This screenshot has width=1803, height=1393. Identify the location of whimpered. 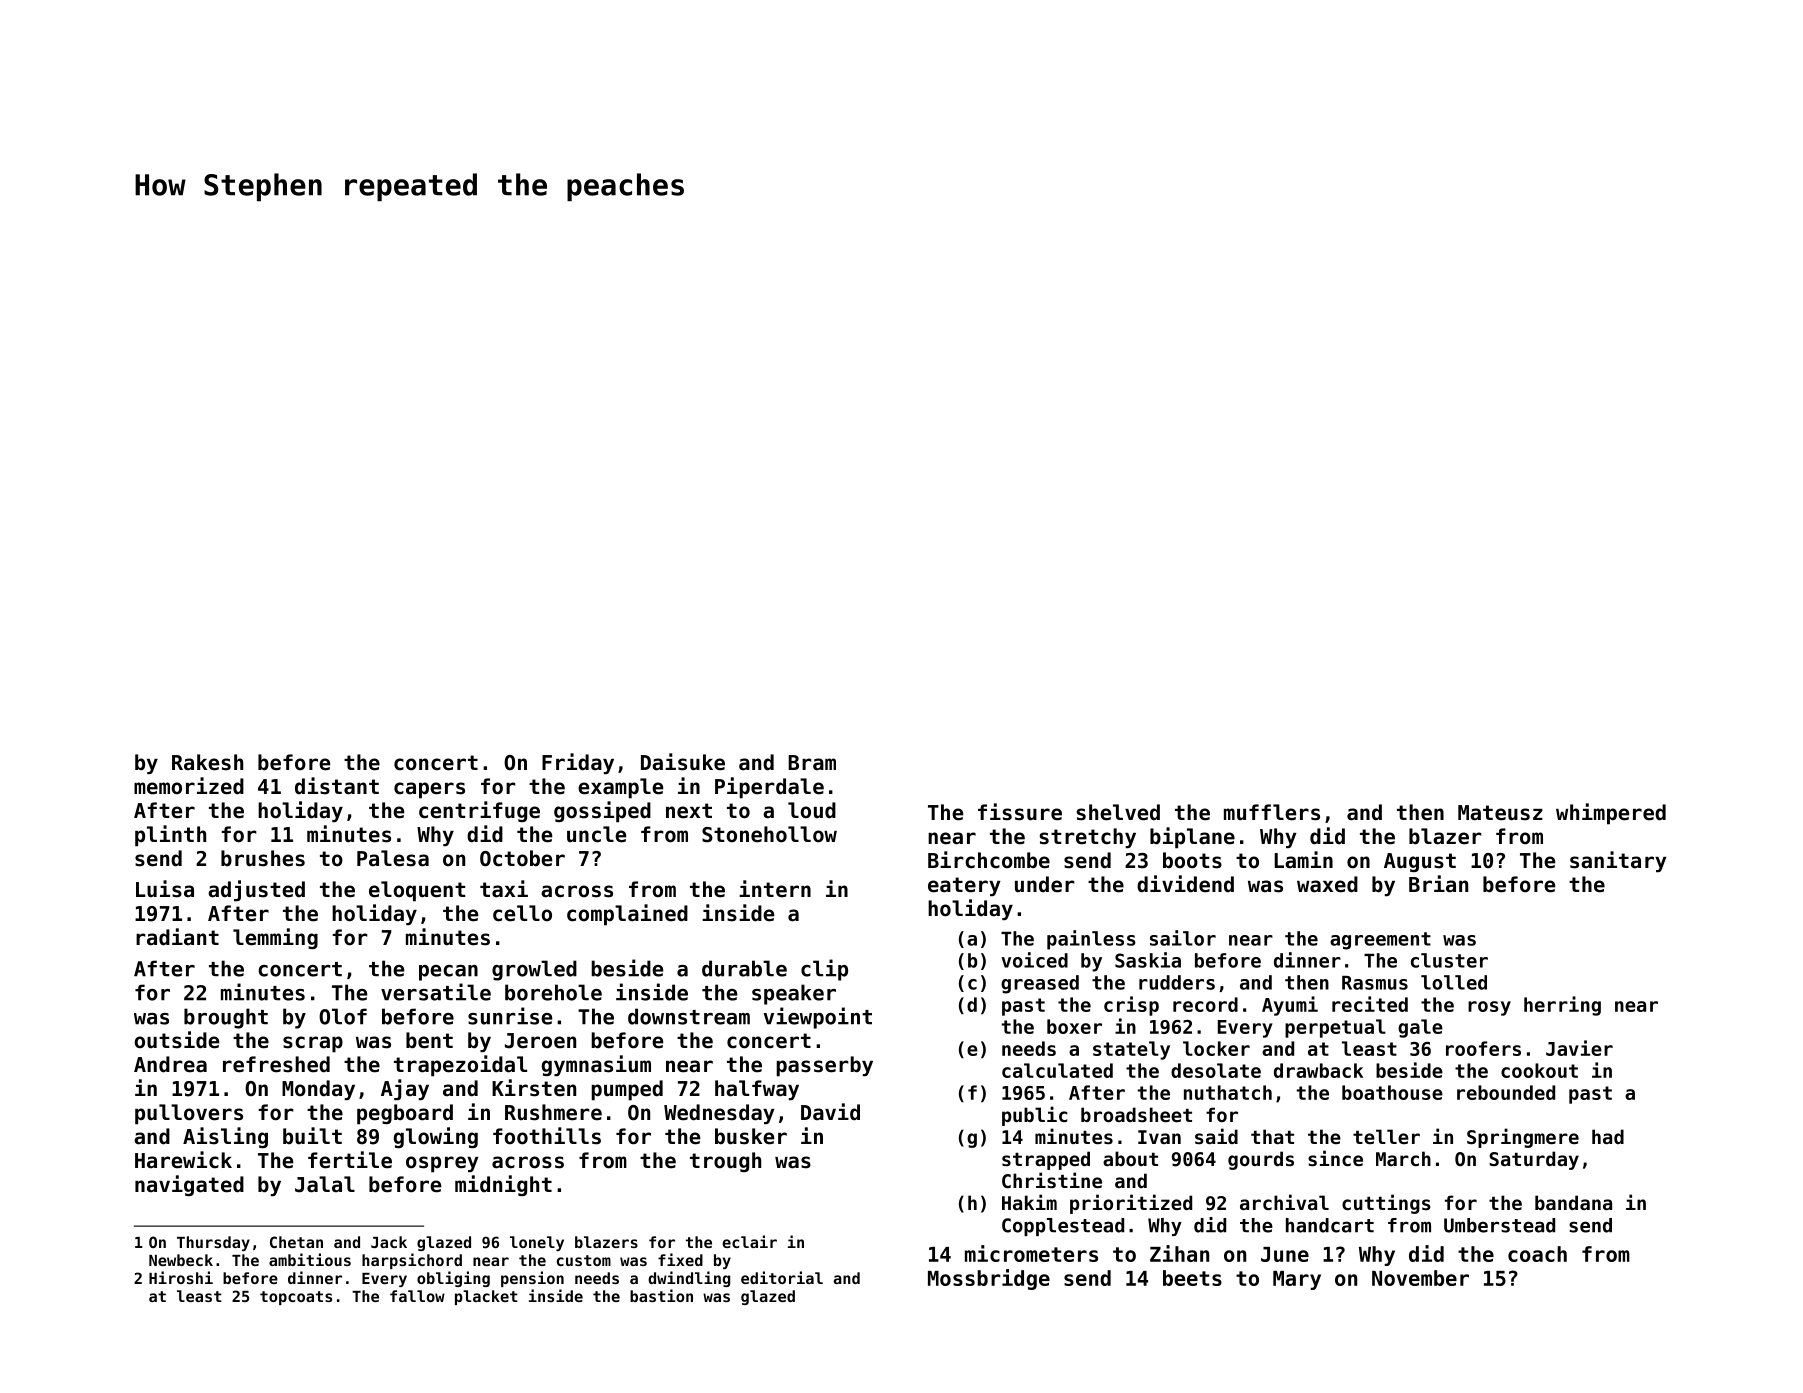
(1611, 814).
